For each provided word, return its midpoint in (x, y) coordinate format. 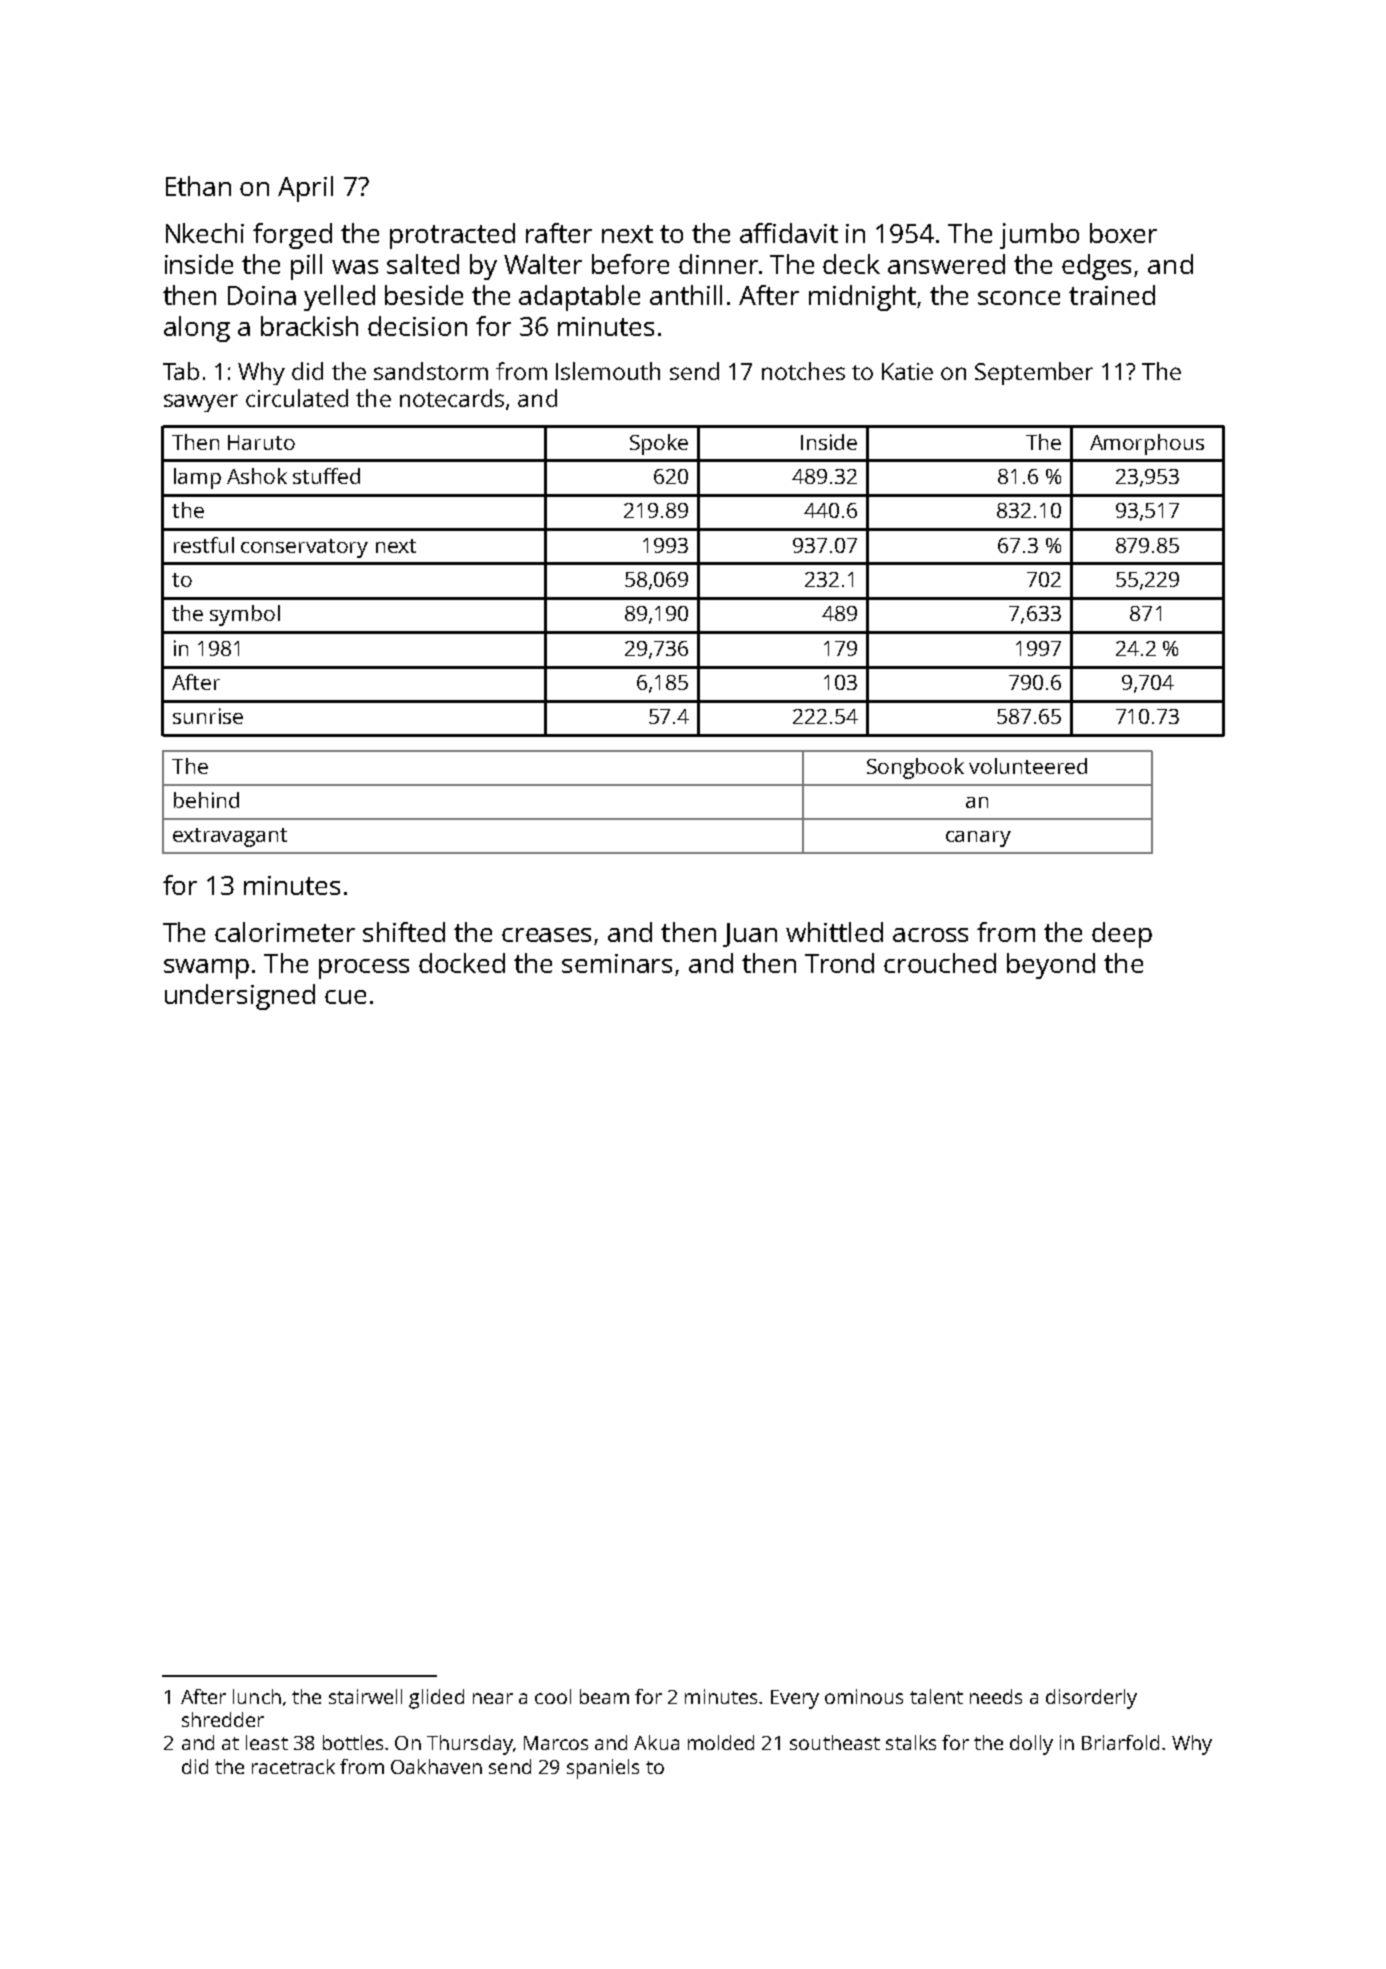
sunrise (208, 716)
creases (546, 935)
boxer (1123, 233)
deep (1122, 935)
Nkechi (205, 233)
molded (721, 1742)
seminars (617, 963)
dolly (1031, 1745)
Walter (543, 264)
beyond (1051, 966)
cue (345, 997)
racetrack (293, 1766)
